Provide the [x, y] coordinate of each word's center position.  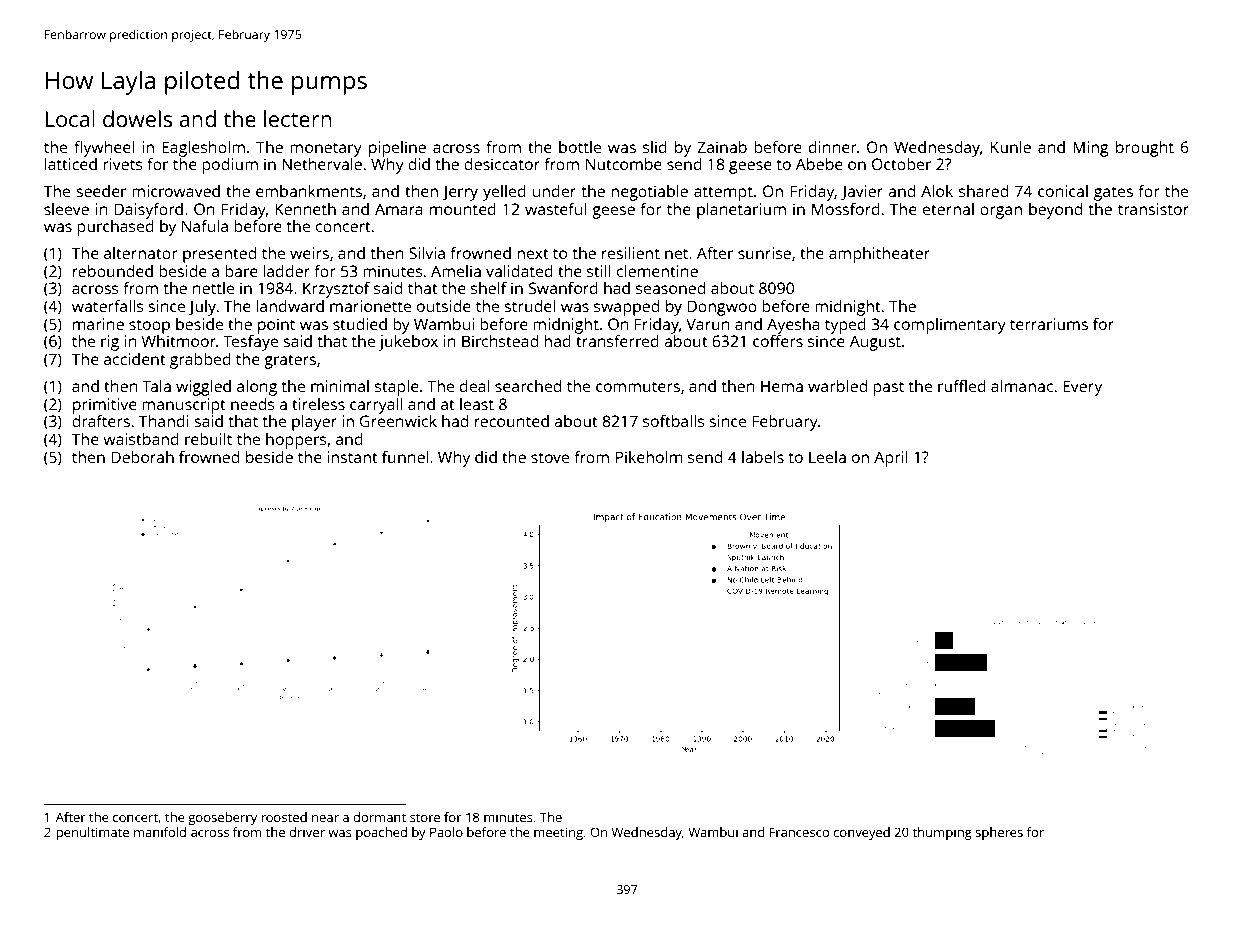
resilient [631, 253]
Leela [827, 457]
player [314, 423]
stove [550, 457]
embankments [309, 191]
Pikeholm [649, 457]
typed [845, 326]
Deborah [142, 457]
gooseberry [222, 818]
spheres [999, 833]
